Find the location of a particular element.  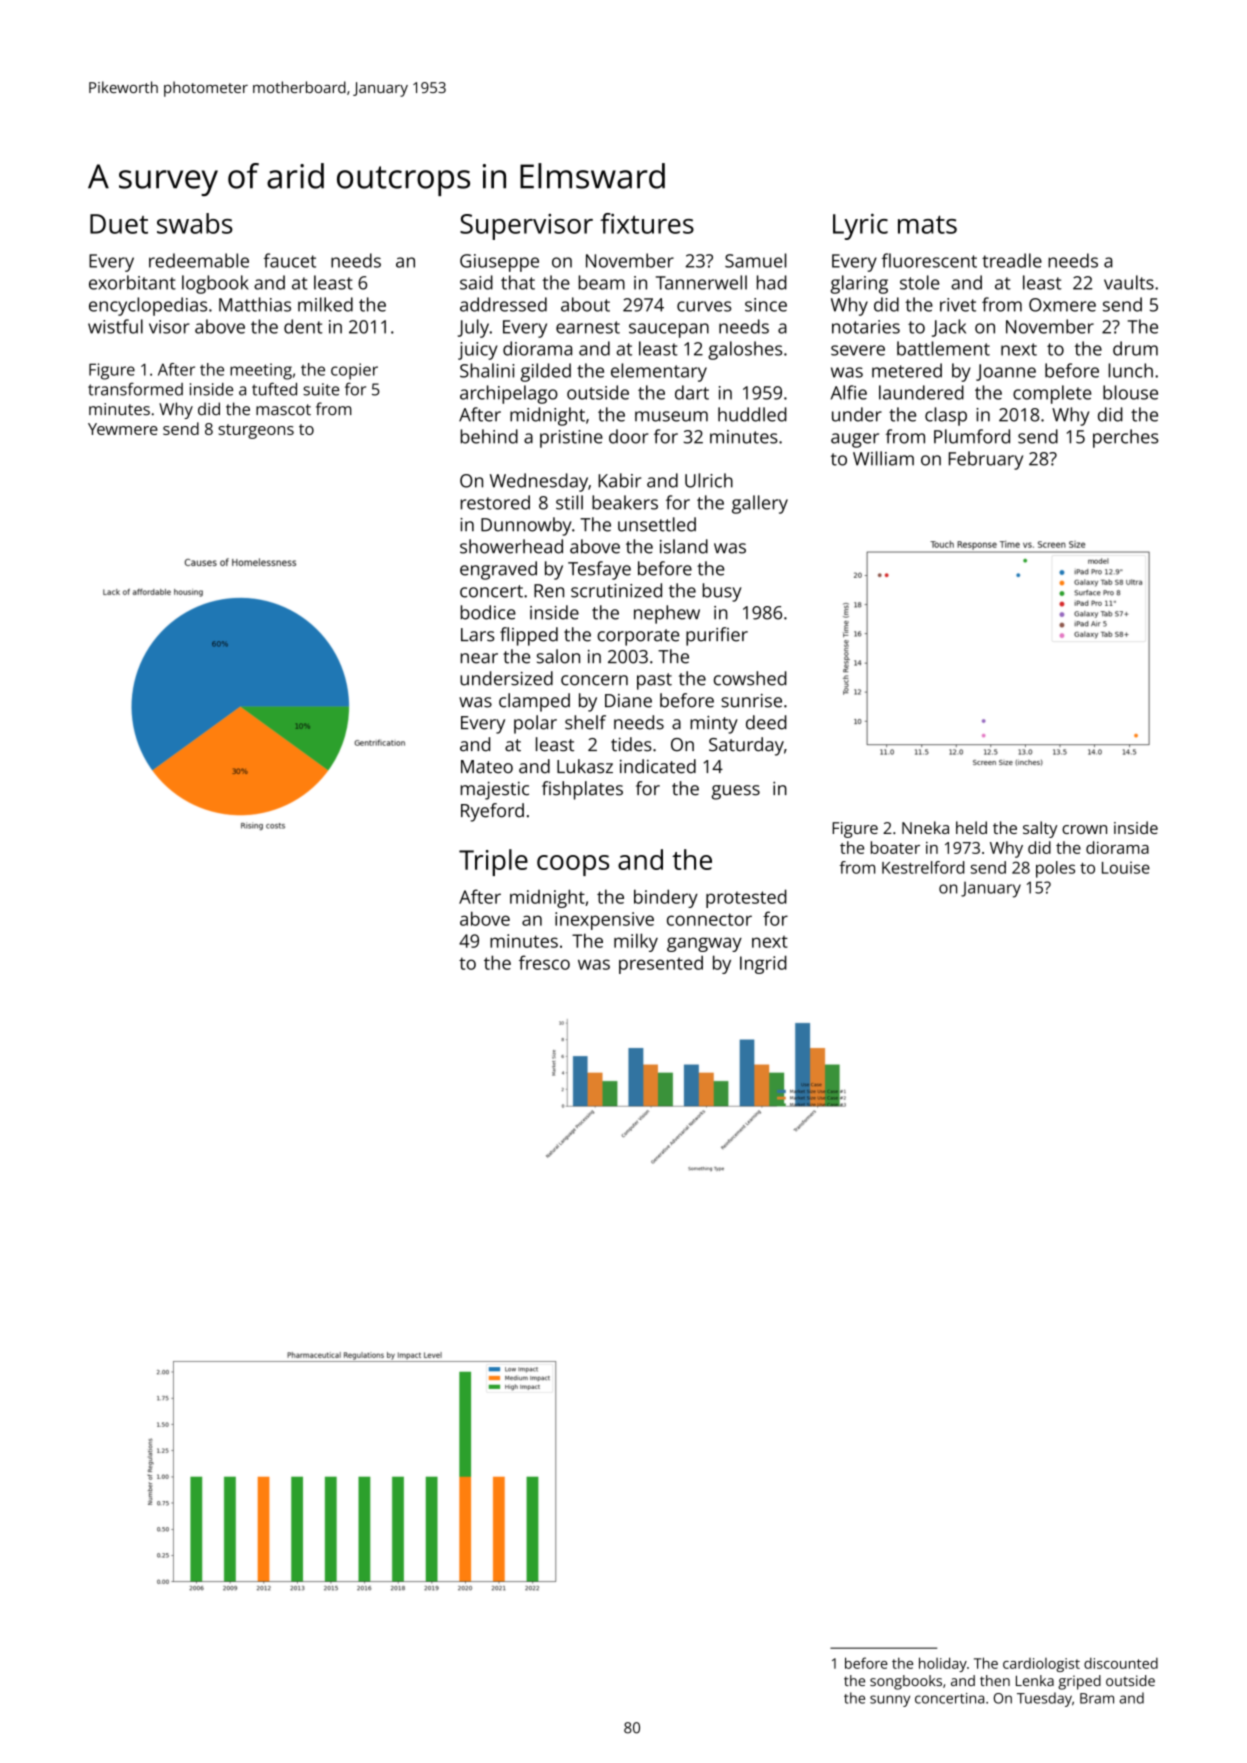

songbooks is located at coordinates (906, 1682).
